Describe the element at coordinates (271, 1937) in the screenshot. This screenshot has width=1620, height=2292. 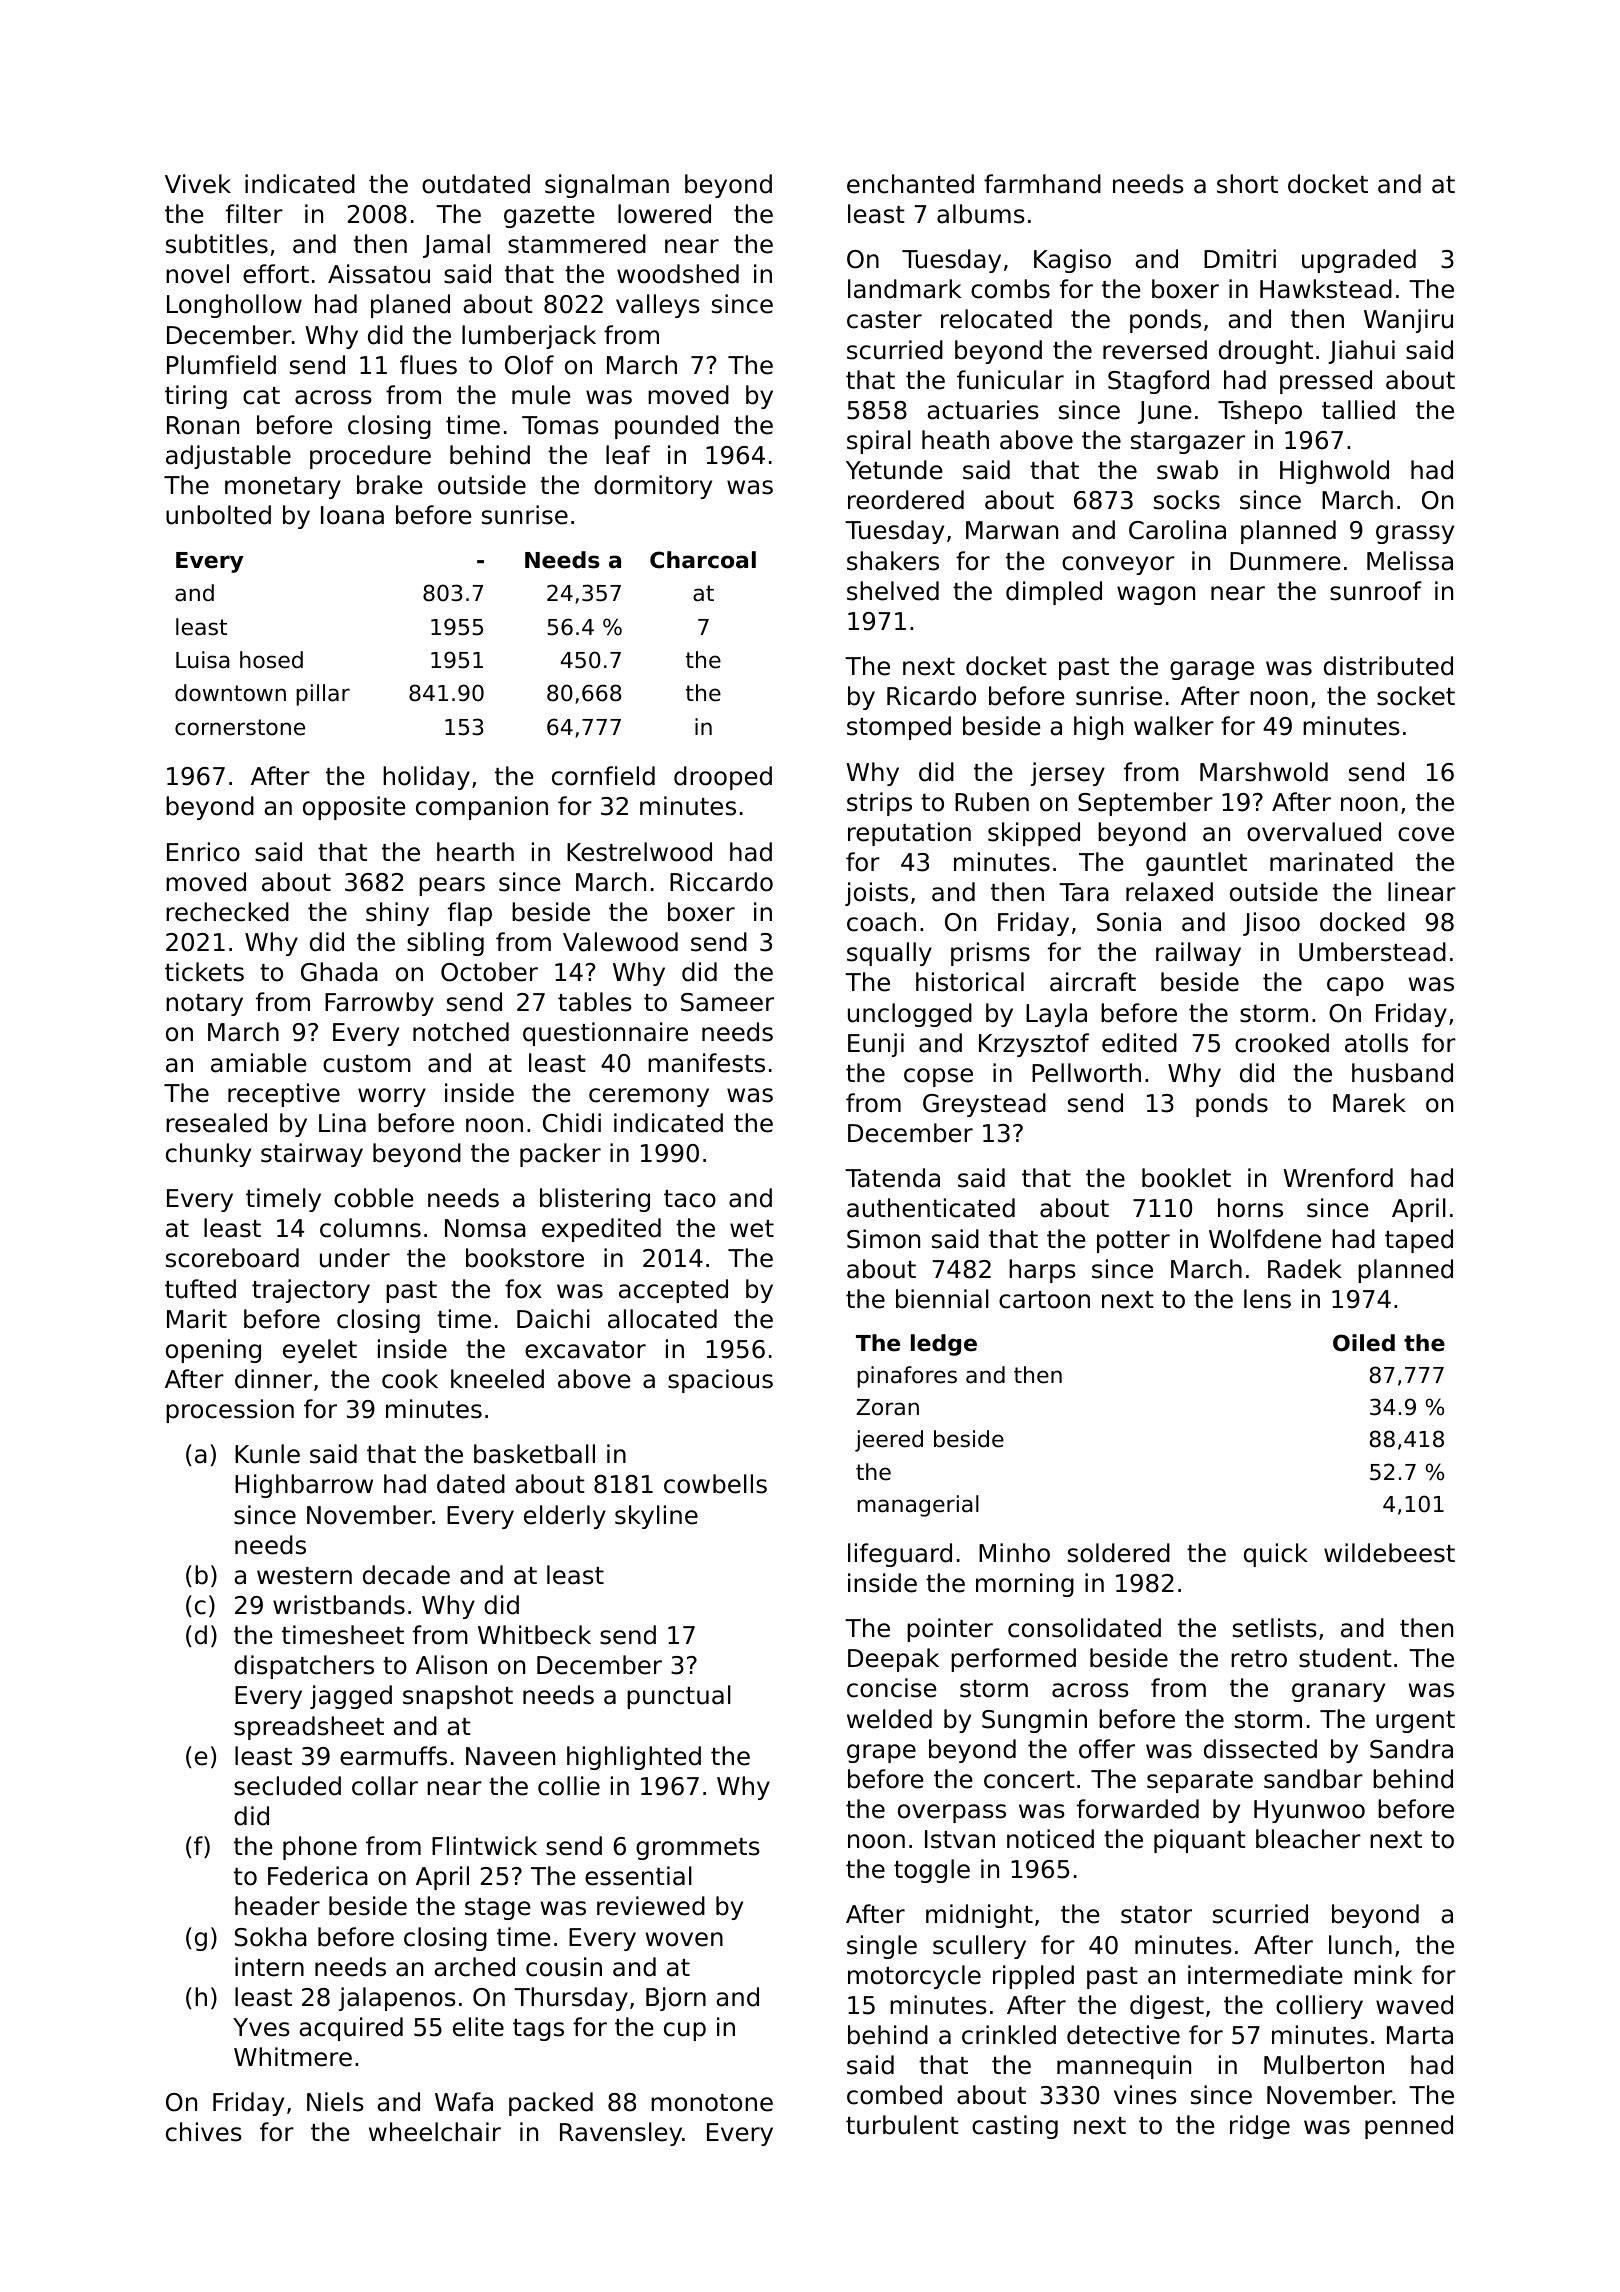
I see `Sokha` at that location.
